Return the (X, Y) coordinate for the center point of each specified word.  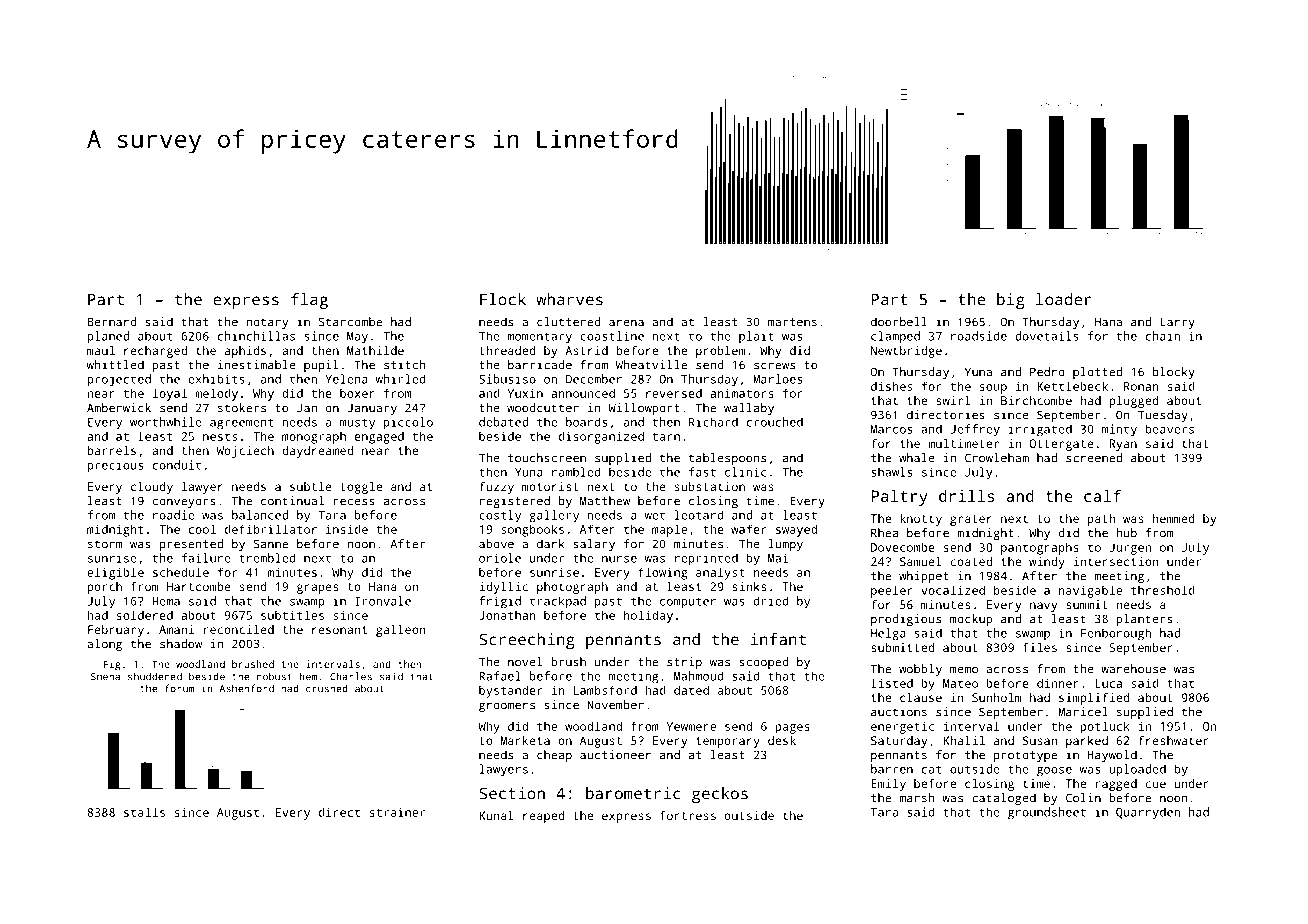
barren (892, 769)
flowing (663, 573)
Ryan (1123, 445)
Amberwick (119, 408)
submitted (903, 647)
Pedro (1047, 372)
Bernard (112, 322)
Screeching (526, 641)
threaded (508, 350)
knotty (921, 520)
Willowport (644, 409)
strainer (397, 812)
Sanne (271, 544)
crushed (327, 688)
